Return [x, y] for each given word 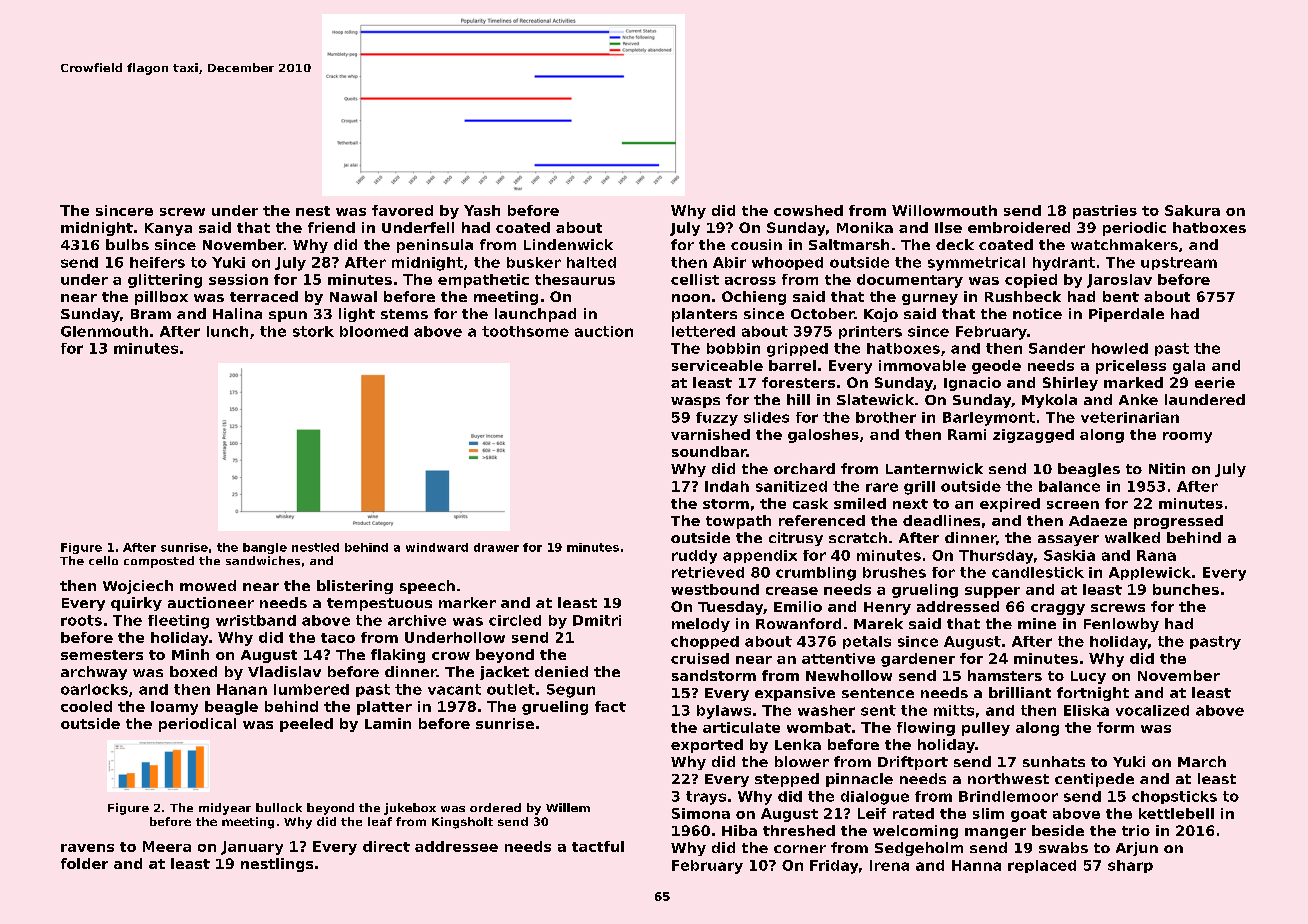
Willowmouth [944, 210]
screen [1073, 505]
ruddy [694, 557]
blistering [355, 587]
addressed [958, 606]
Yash [482, 210]
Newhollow [849, 675]
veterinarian [1130, 417]
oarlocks [94, 689]
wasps [695, 402]
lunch [227, 331]
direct [386, 846]
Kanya [168, 229]
